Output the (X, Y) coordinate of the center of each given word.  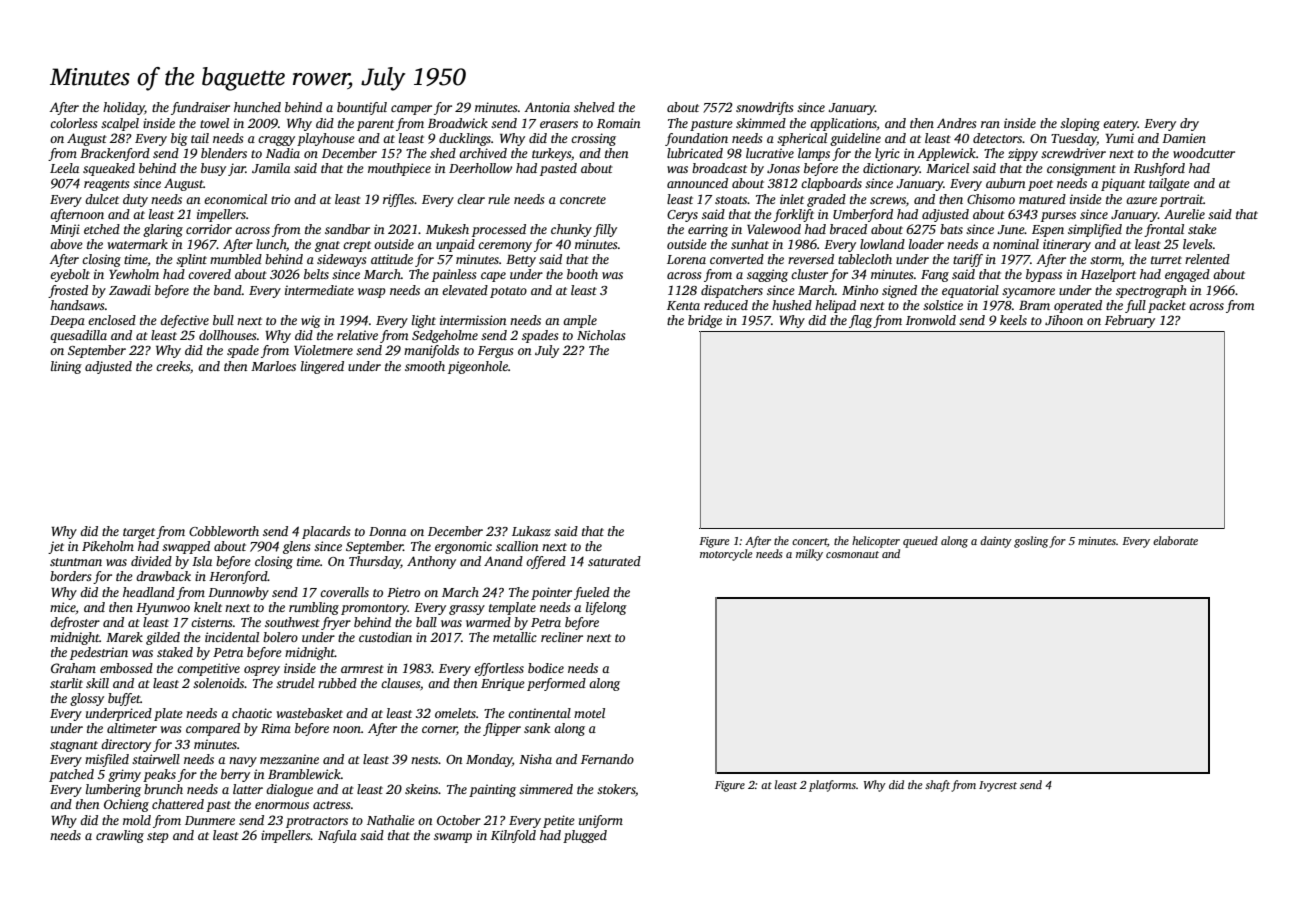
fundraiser (200, 108)
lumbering (113, 790)
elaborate (1175, 540)
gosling (1031, 542)
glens (297, 547)
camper (411, 110)
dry (1189, 124)
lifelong (606, 608)
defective (184, 321)
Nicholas (601, 335)
